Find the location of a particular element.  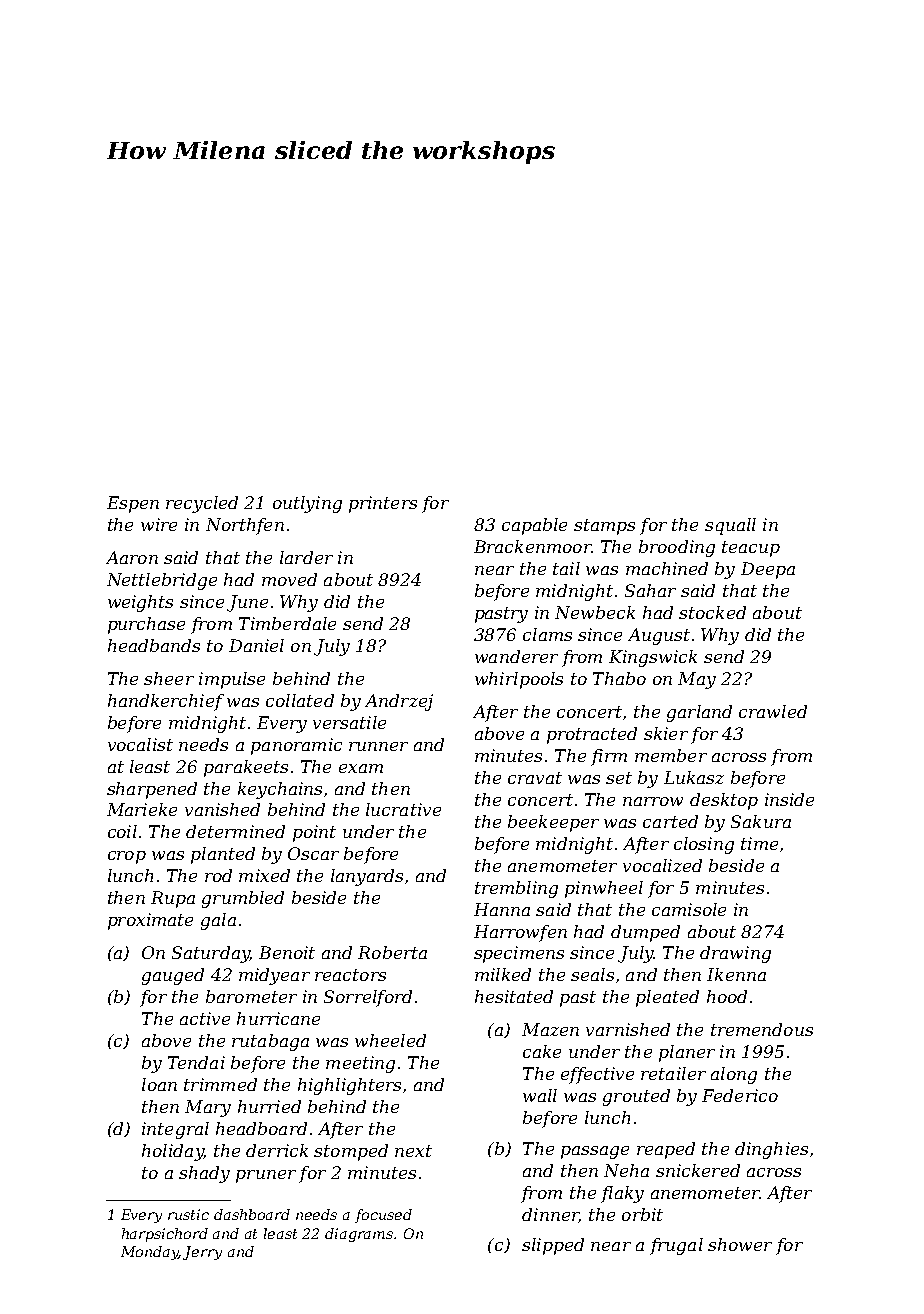

effective is located at coordinates (597, 1075).
